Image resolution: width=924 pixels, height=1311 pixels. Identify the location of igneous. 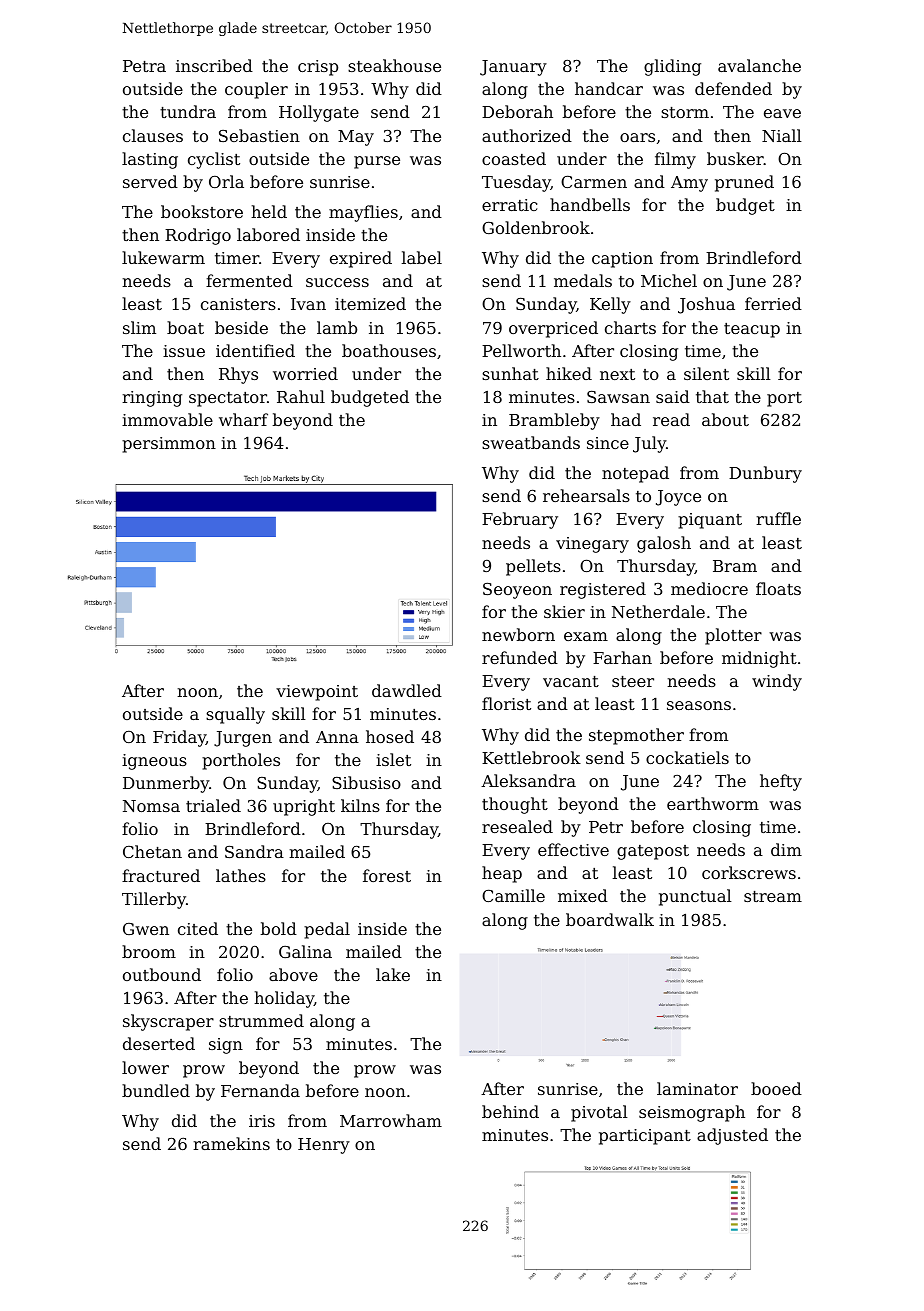
(154, 762).
